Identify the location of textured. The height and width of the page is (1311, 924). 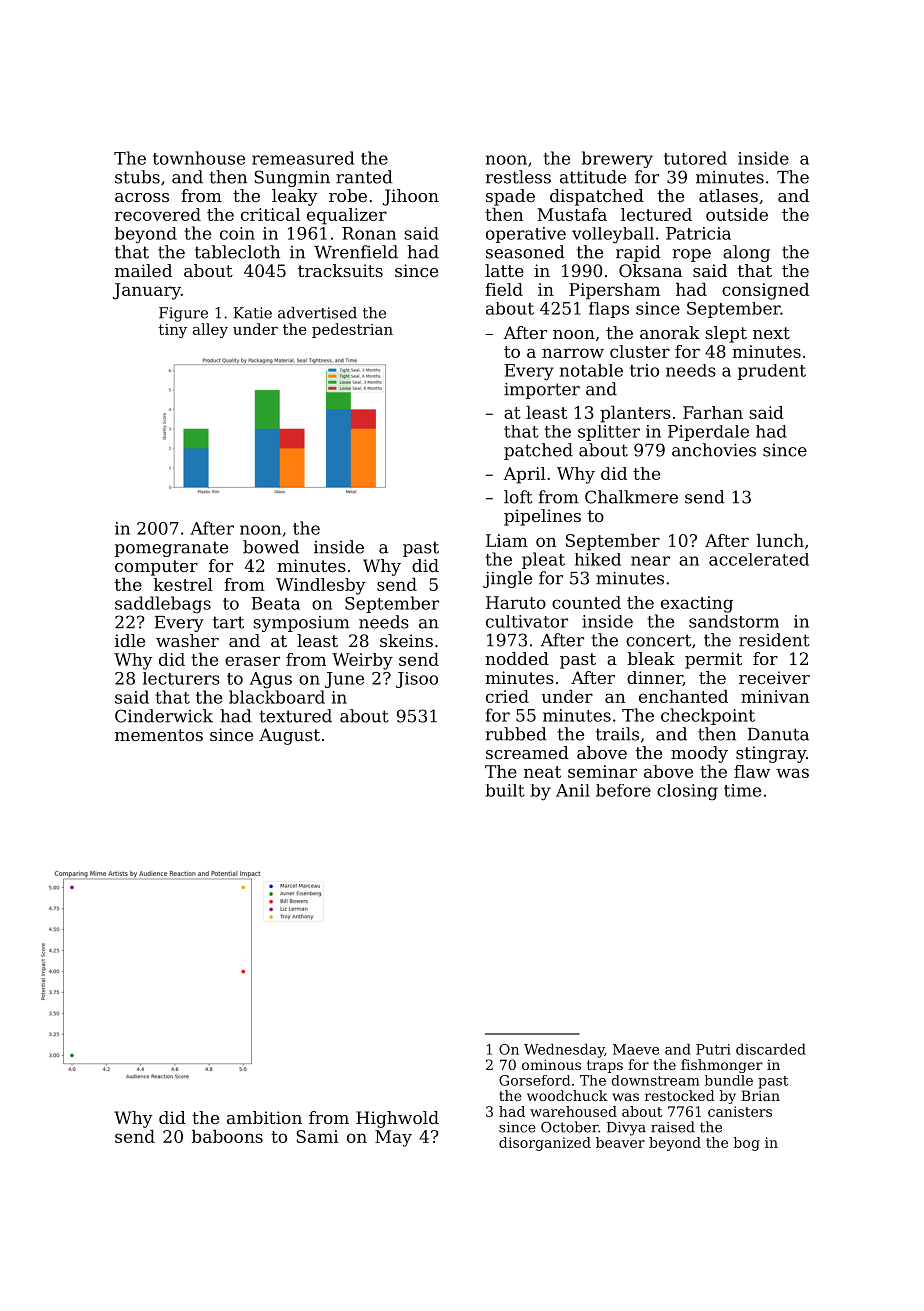
(295, 716).
